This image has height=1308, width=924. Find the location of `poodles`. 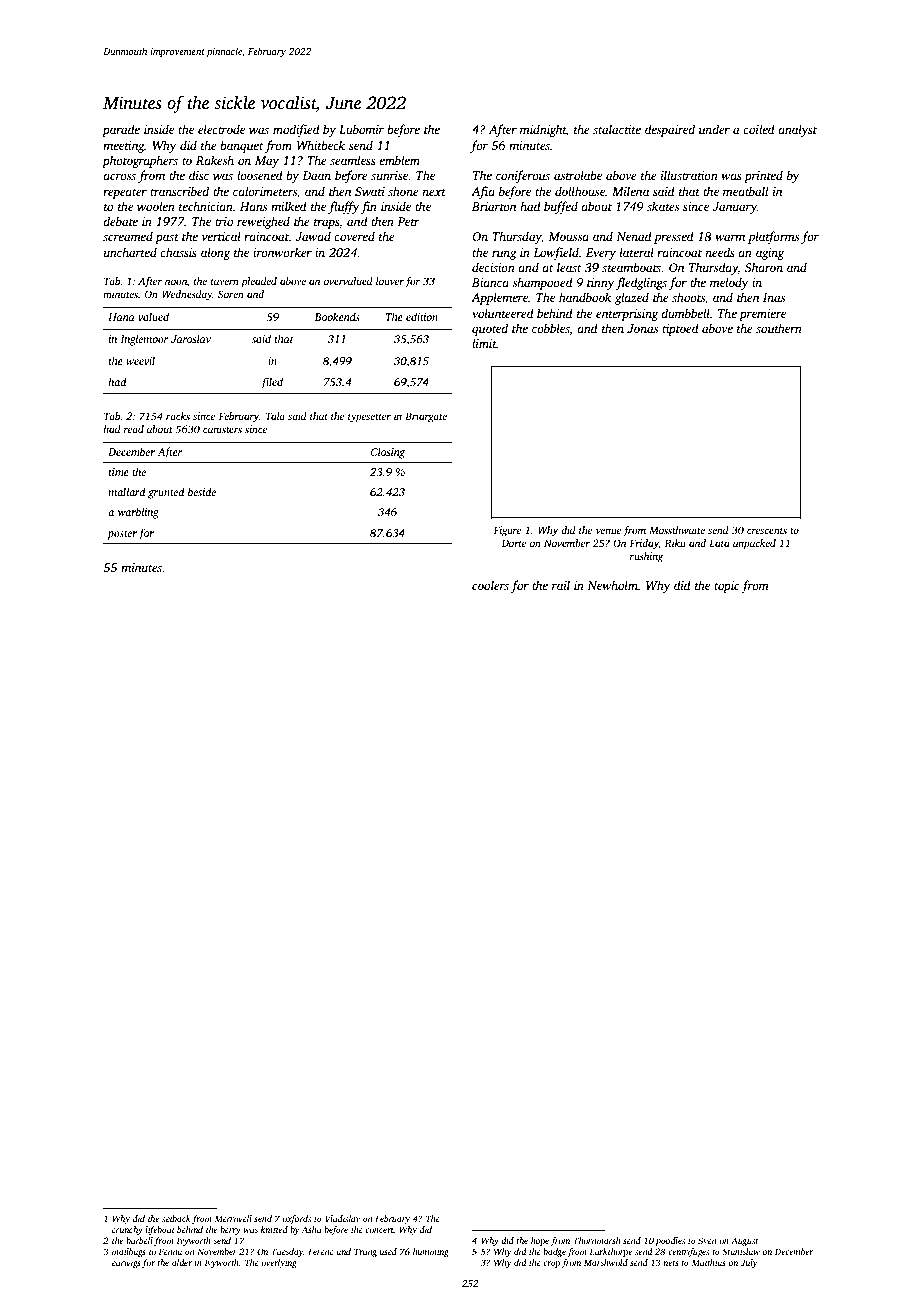

poodles is located at coordinates (670, 1241).
